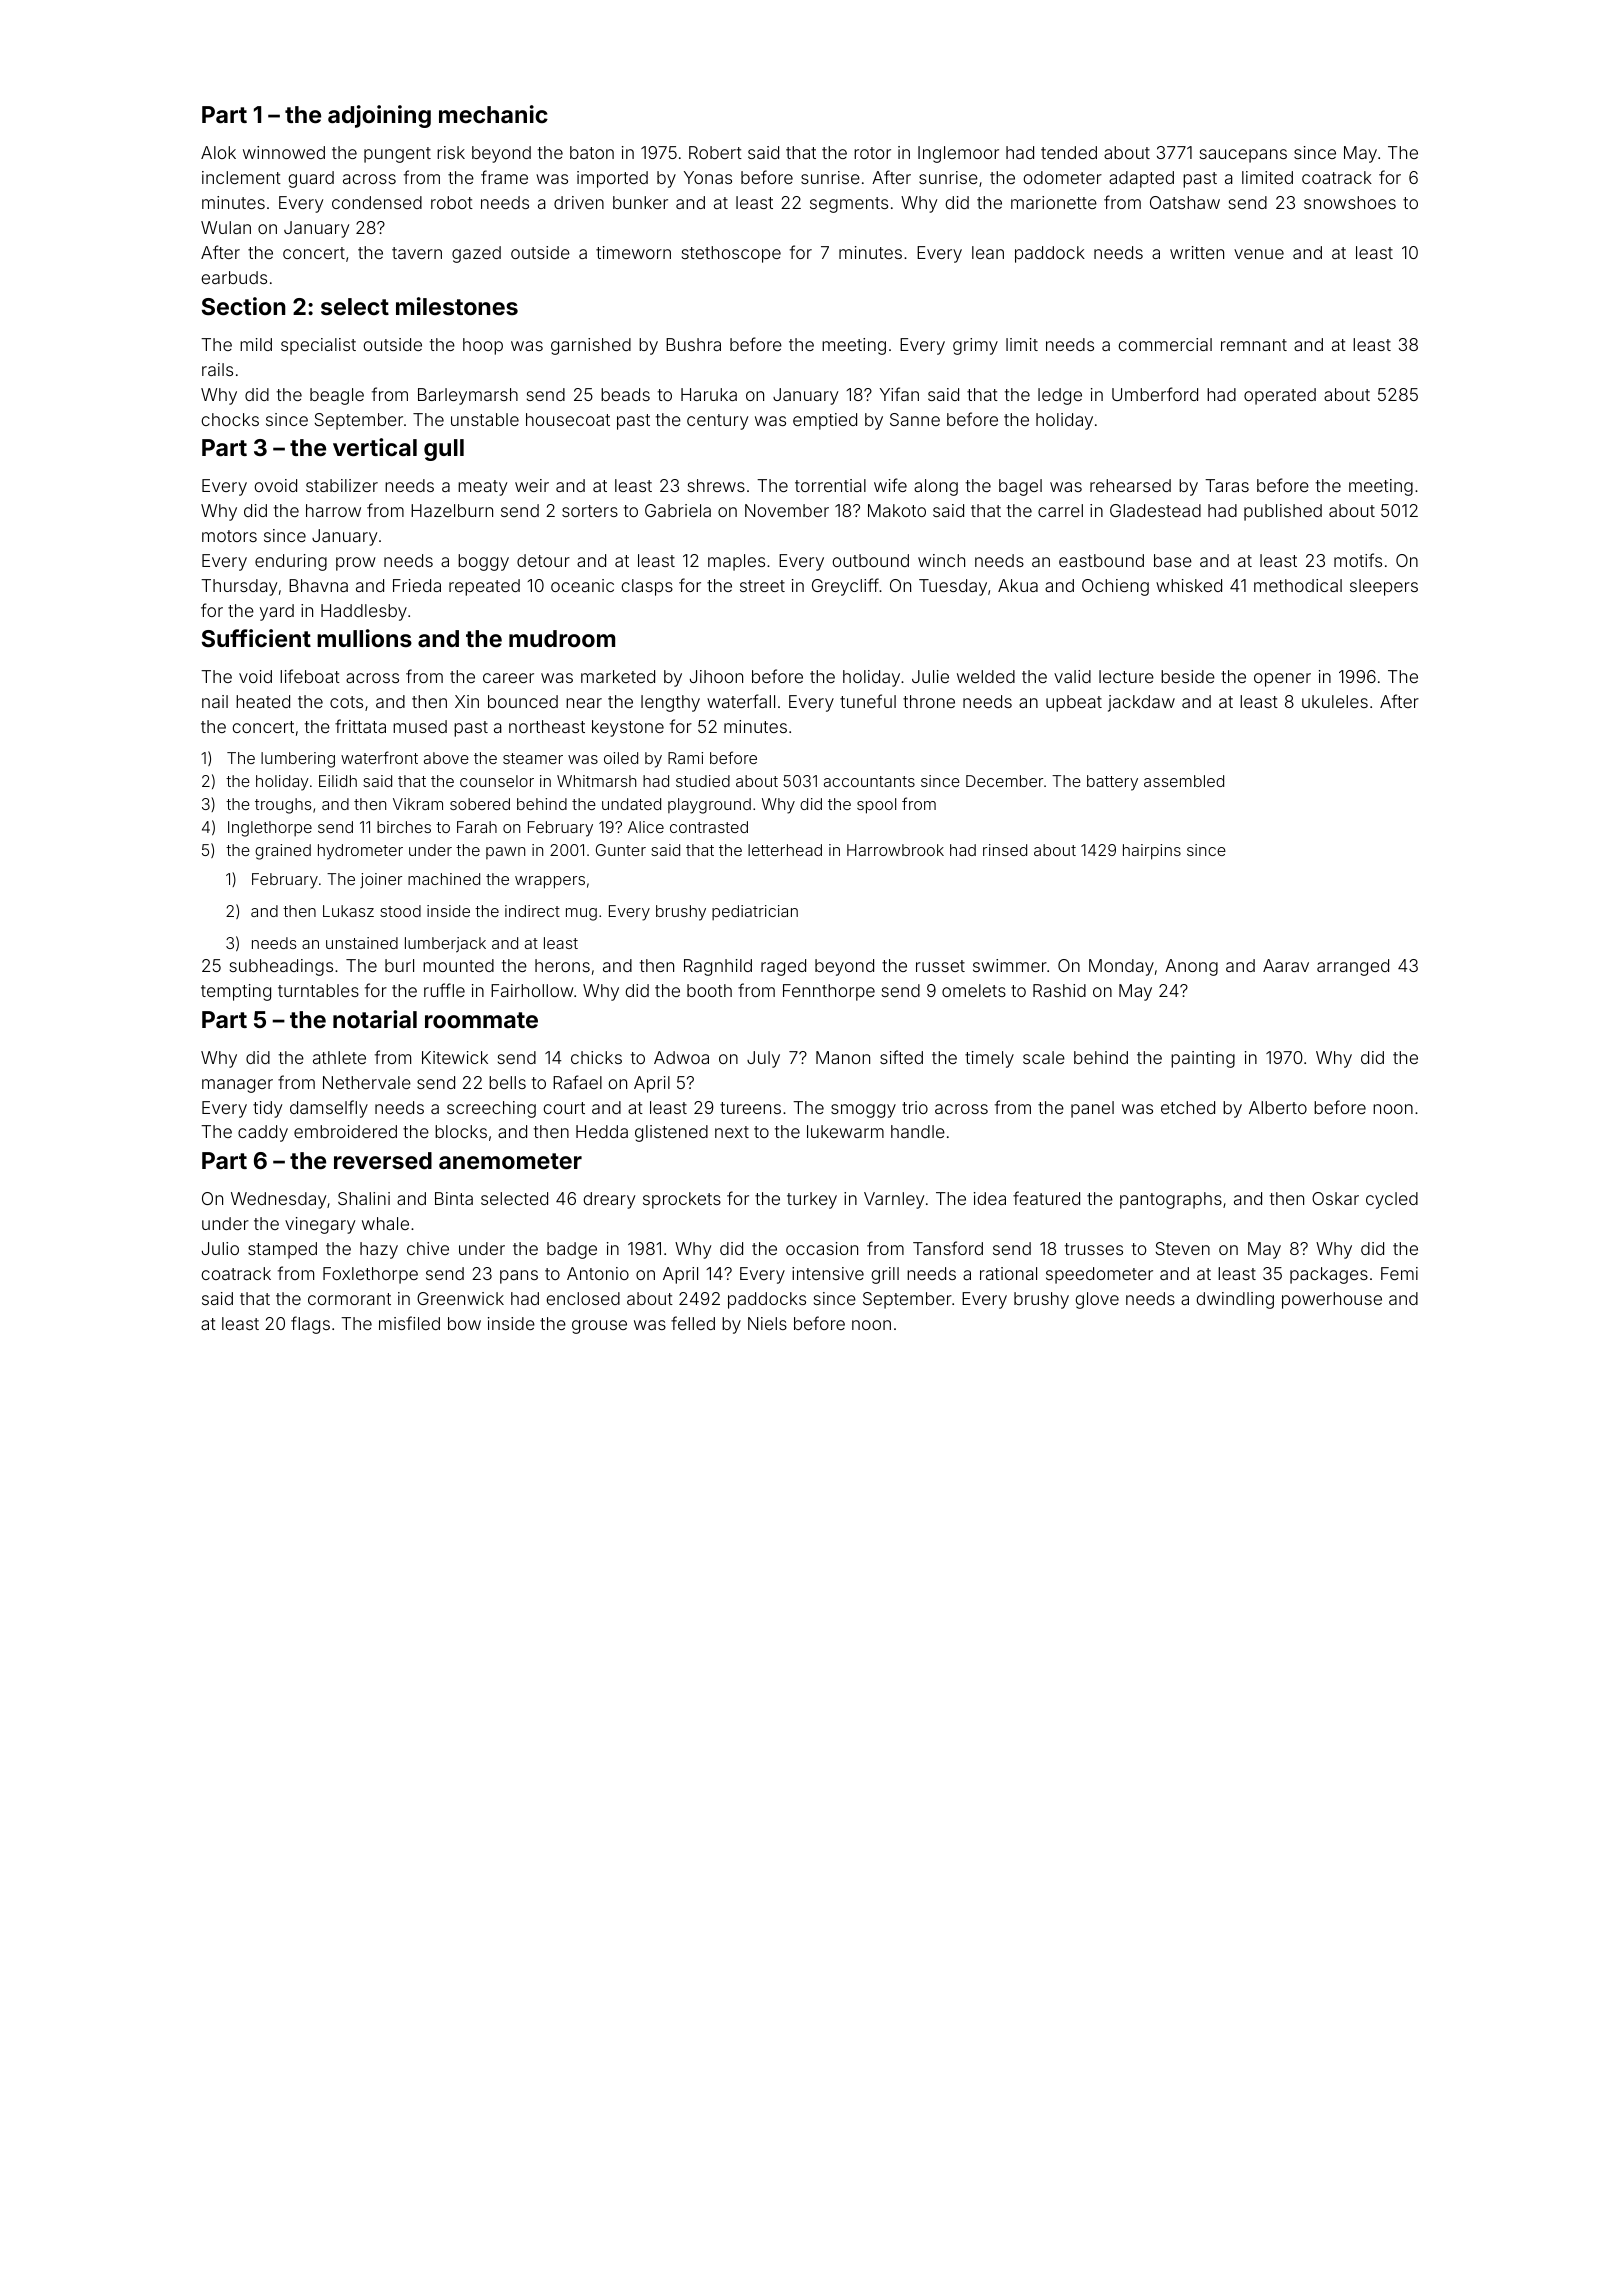 This screenshot has height=2292, width=1620. Describe the element at coordinates (220, 1248) in the screenshot. I see `Julio` at that location.
